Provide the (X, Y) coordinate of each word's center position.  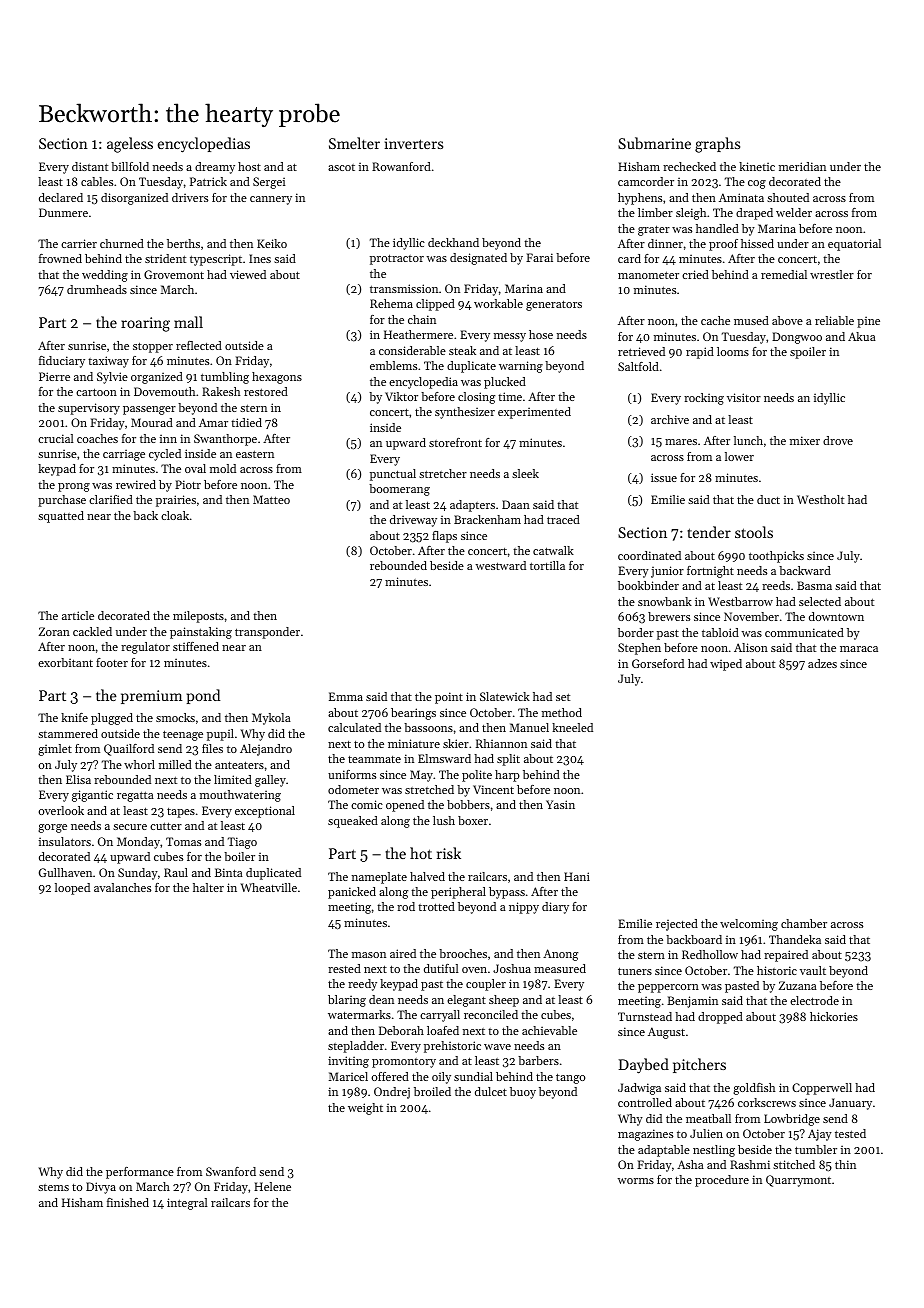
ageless (130, 145)
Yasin (560, 804)
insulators (65, 841)
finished (128, 1202)
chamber (804, 923)
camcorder (646, 181)
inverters (414, 143)
